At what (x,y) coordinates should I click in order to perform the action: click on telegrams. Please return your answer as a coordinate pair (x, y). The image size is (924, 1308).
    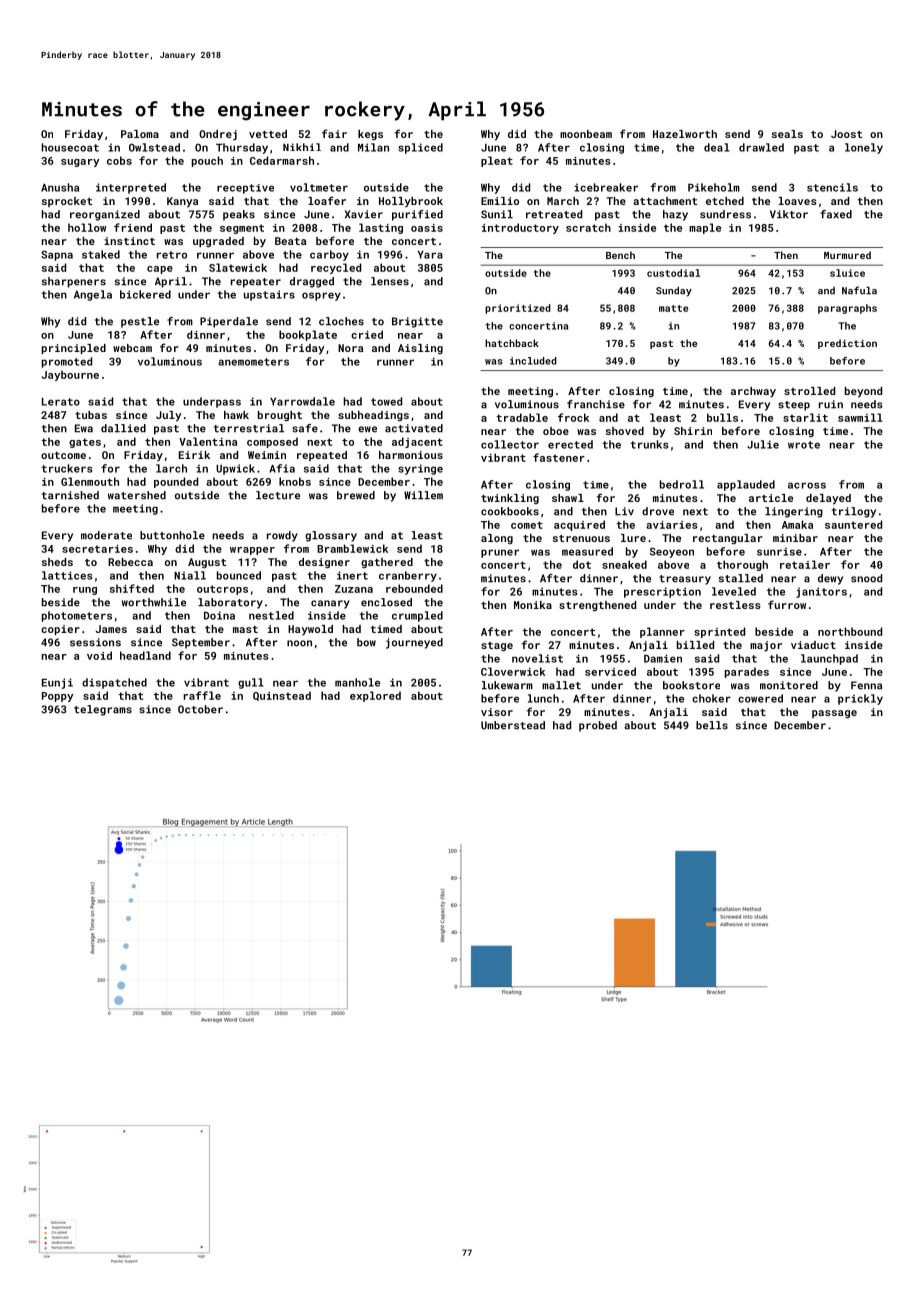
    Looking at the image, I should click on (103, 710).
